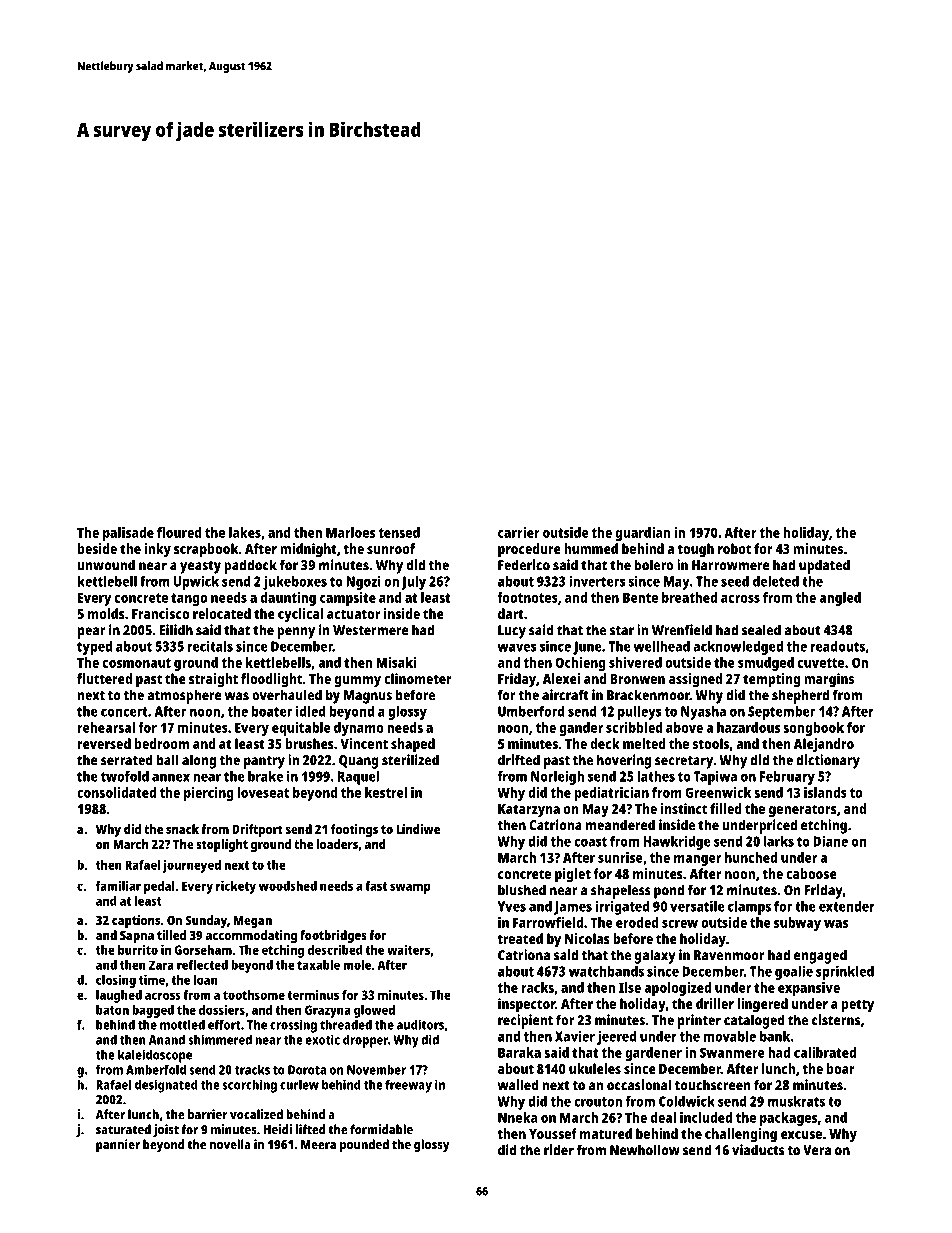  Describe the element at coordinates (311, 1129) in the screenshot. I see `lifted` at that location.
